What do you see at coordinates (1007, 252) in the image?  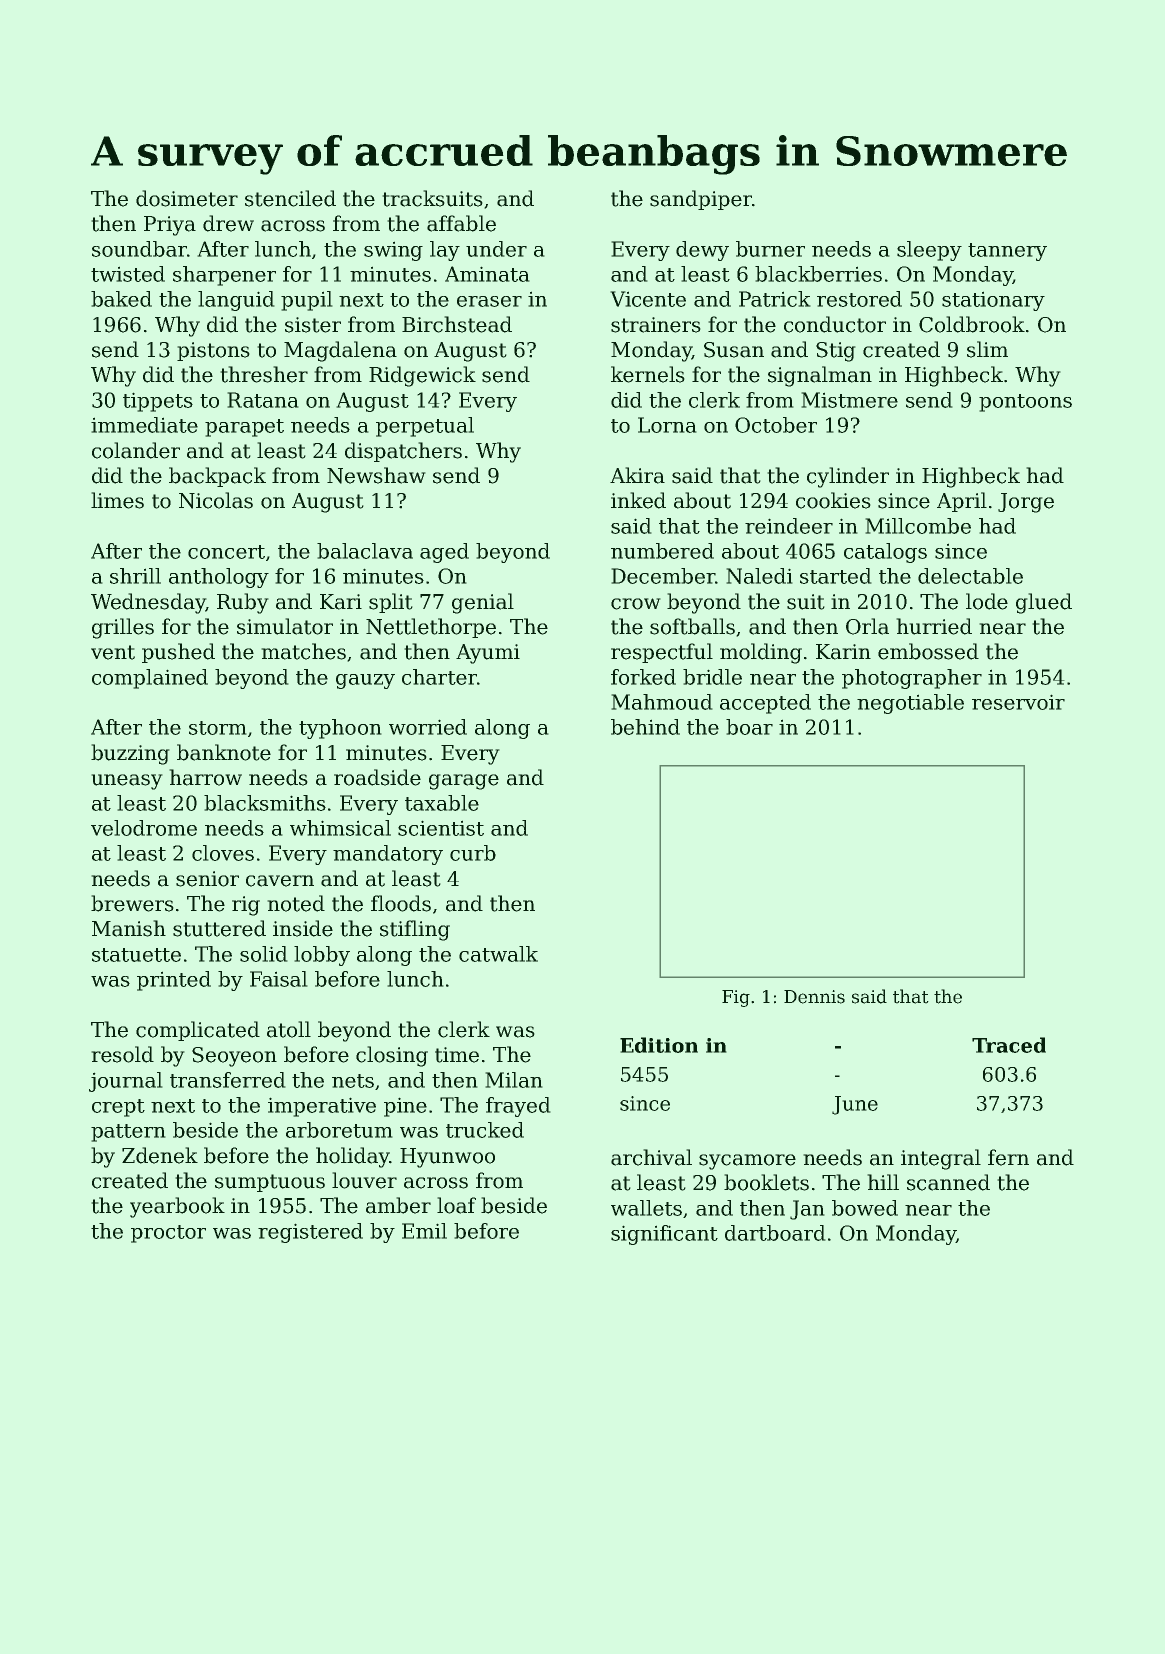 I see `tannery` at bounding box center [1007, 252].
